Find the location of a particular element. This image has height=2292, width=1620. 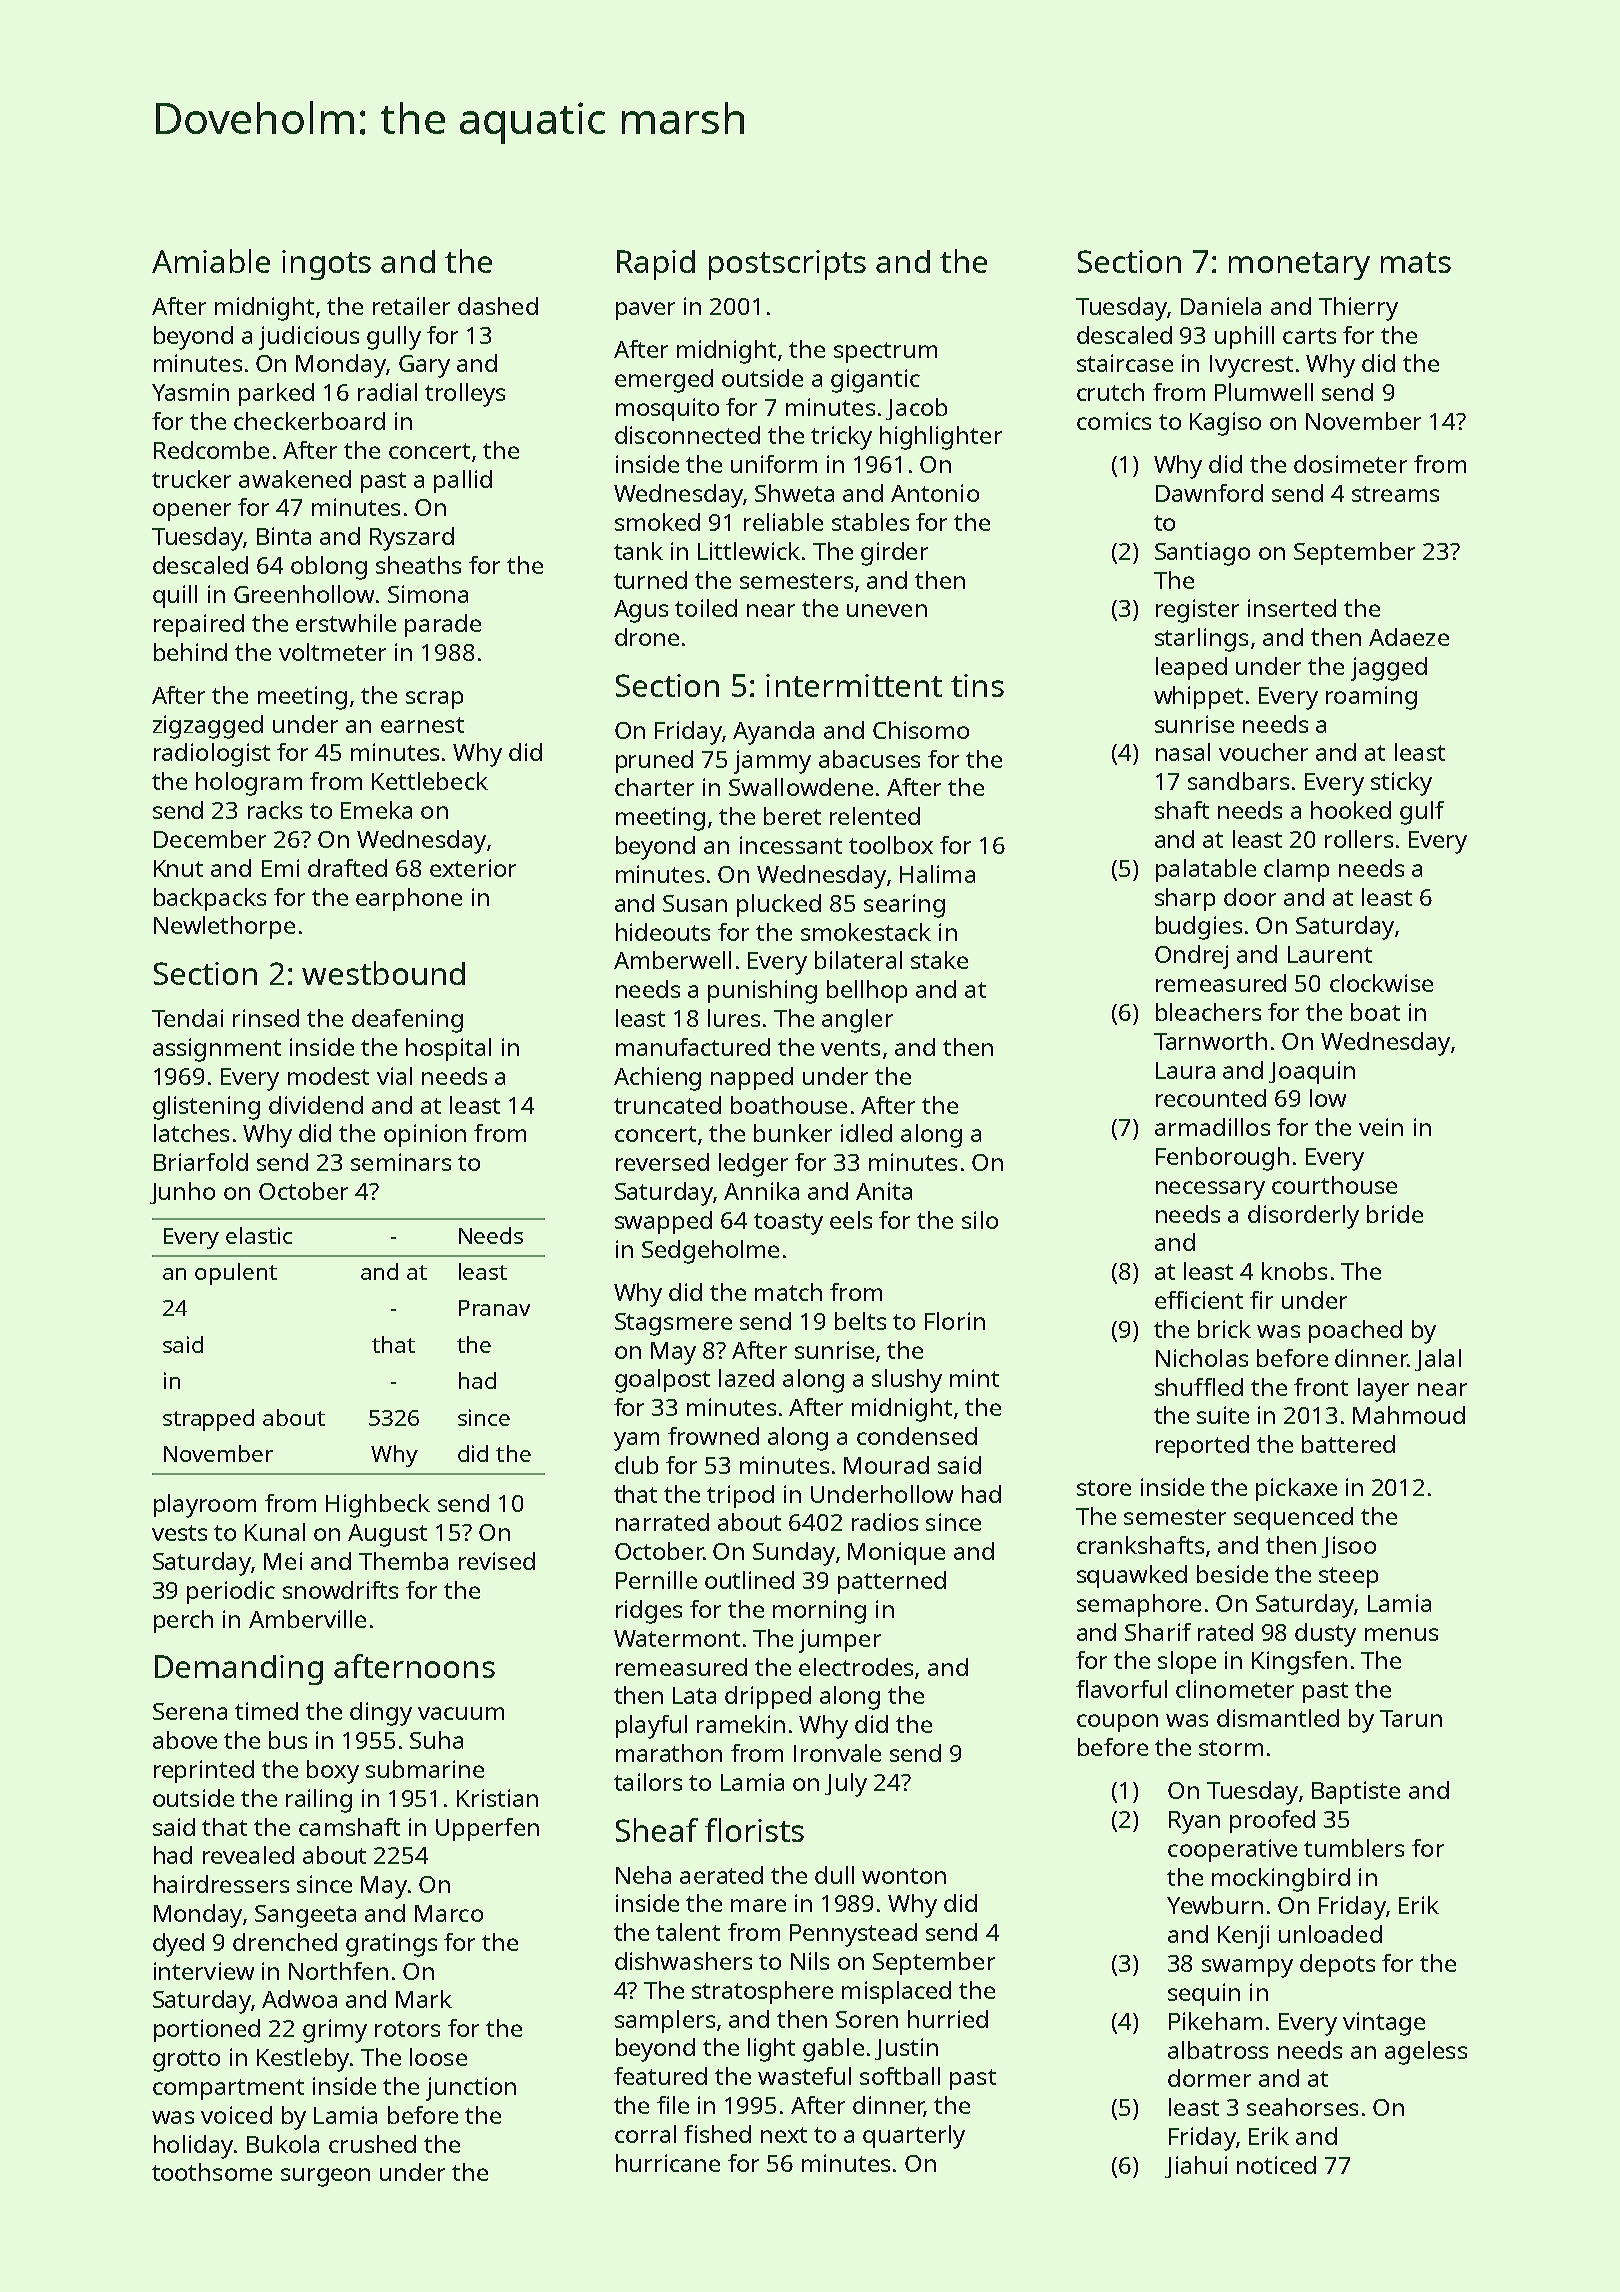

postscripts is located at coordinates (787, 265).
